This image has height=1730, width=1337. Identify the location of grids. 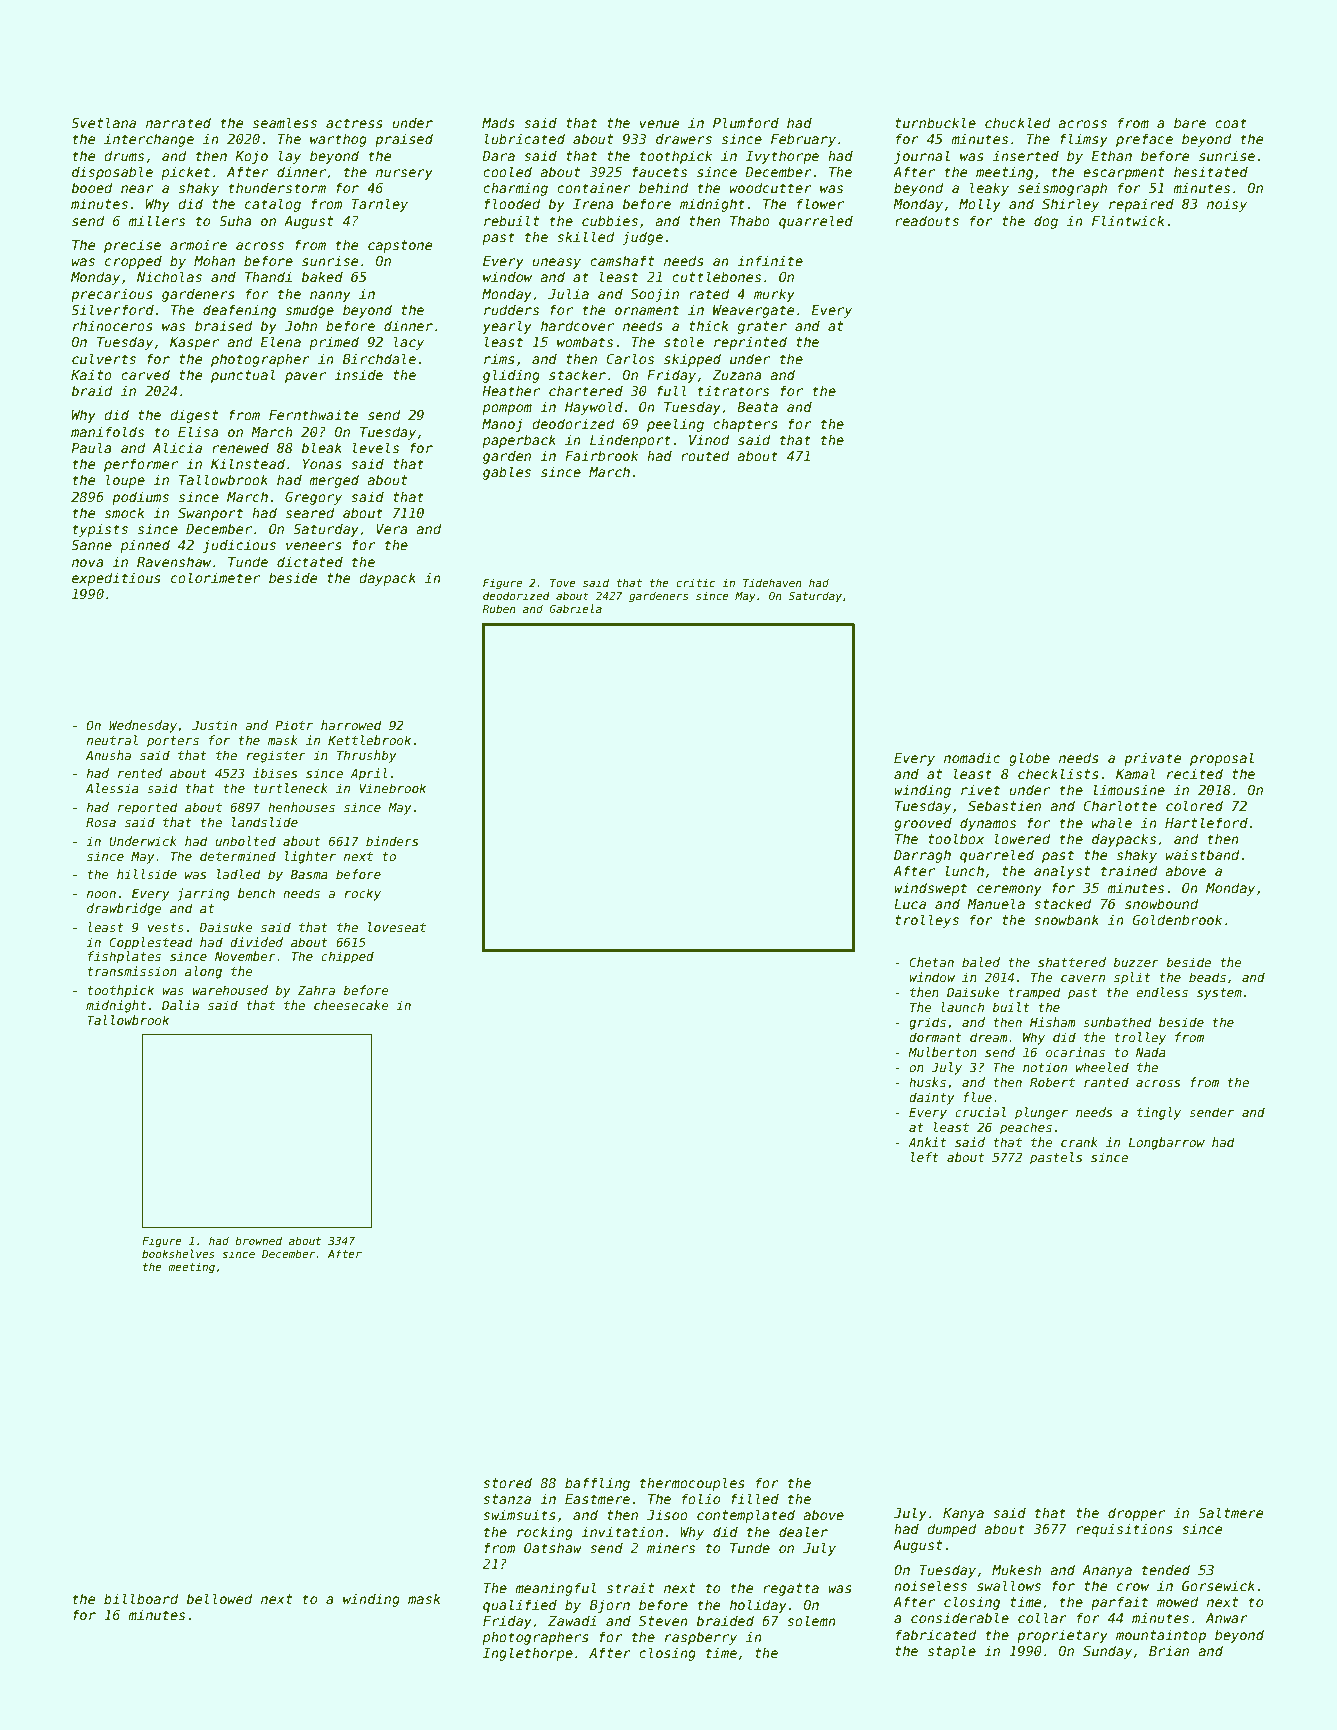
(927, 1023).
